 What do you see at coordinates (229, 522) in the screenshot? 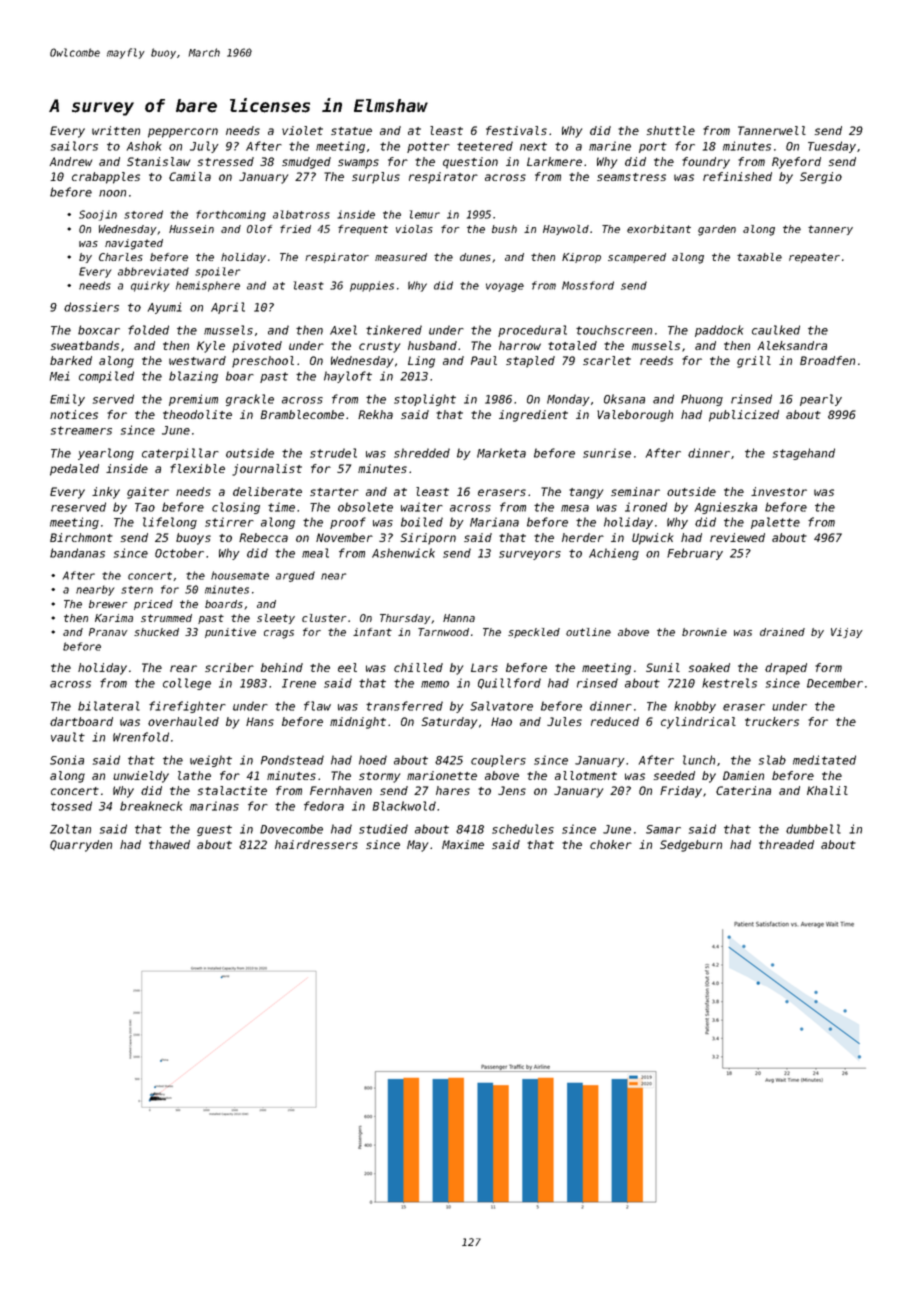
I see `stirrer` at bounding box center [229, 522].
